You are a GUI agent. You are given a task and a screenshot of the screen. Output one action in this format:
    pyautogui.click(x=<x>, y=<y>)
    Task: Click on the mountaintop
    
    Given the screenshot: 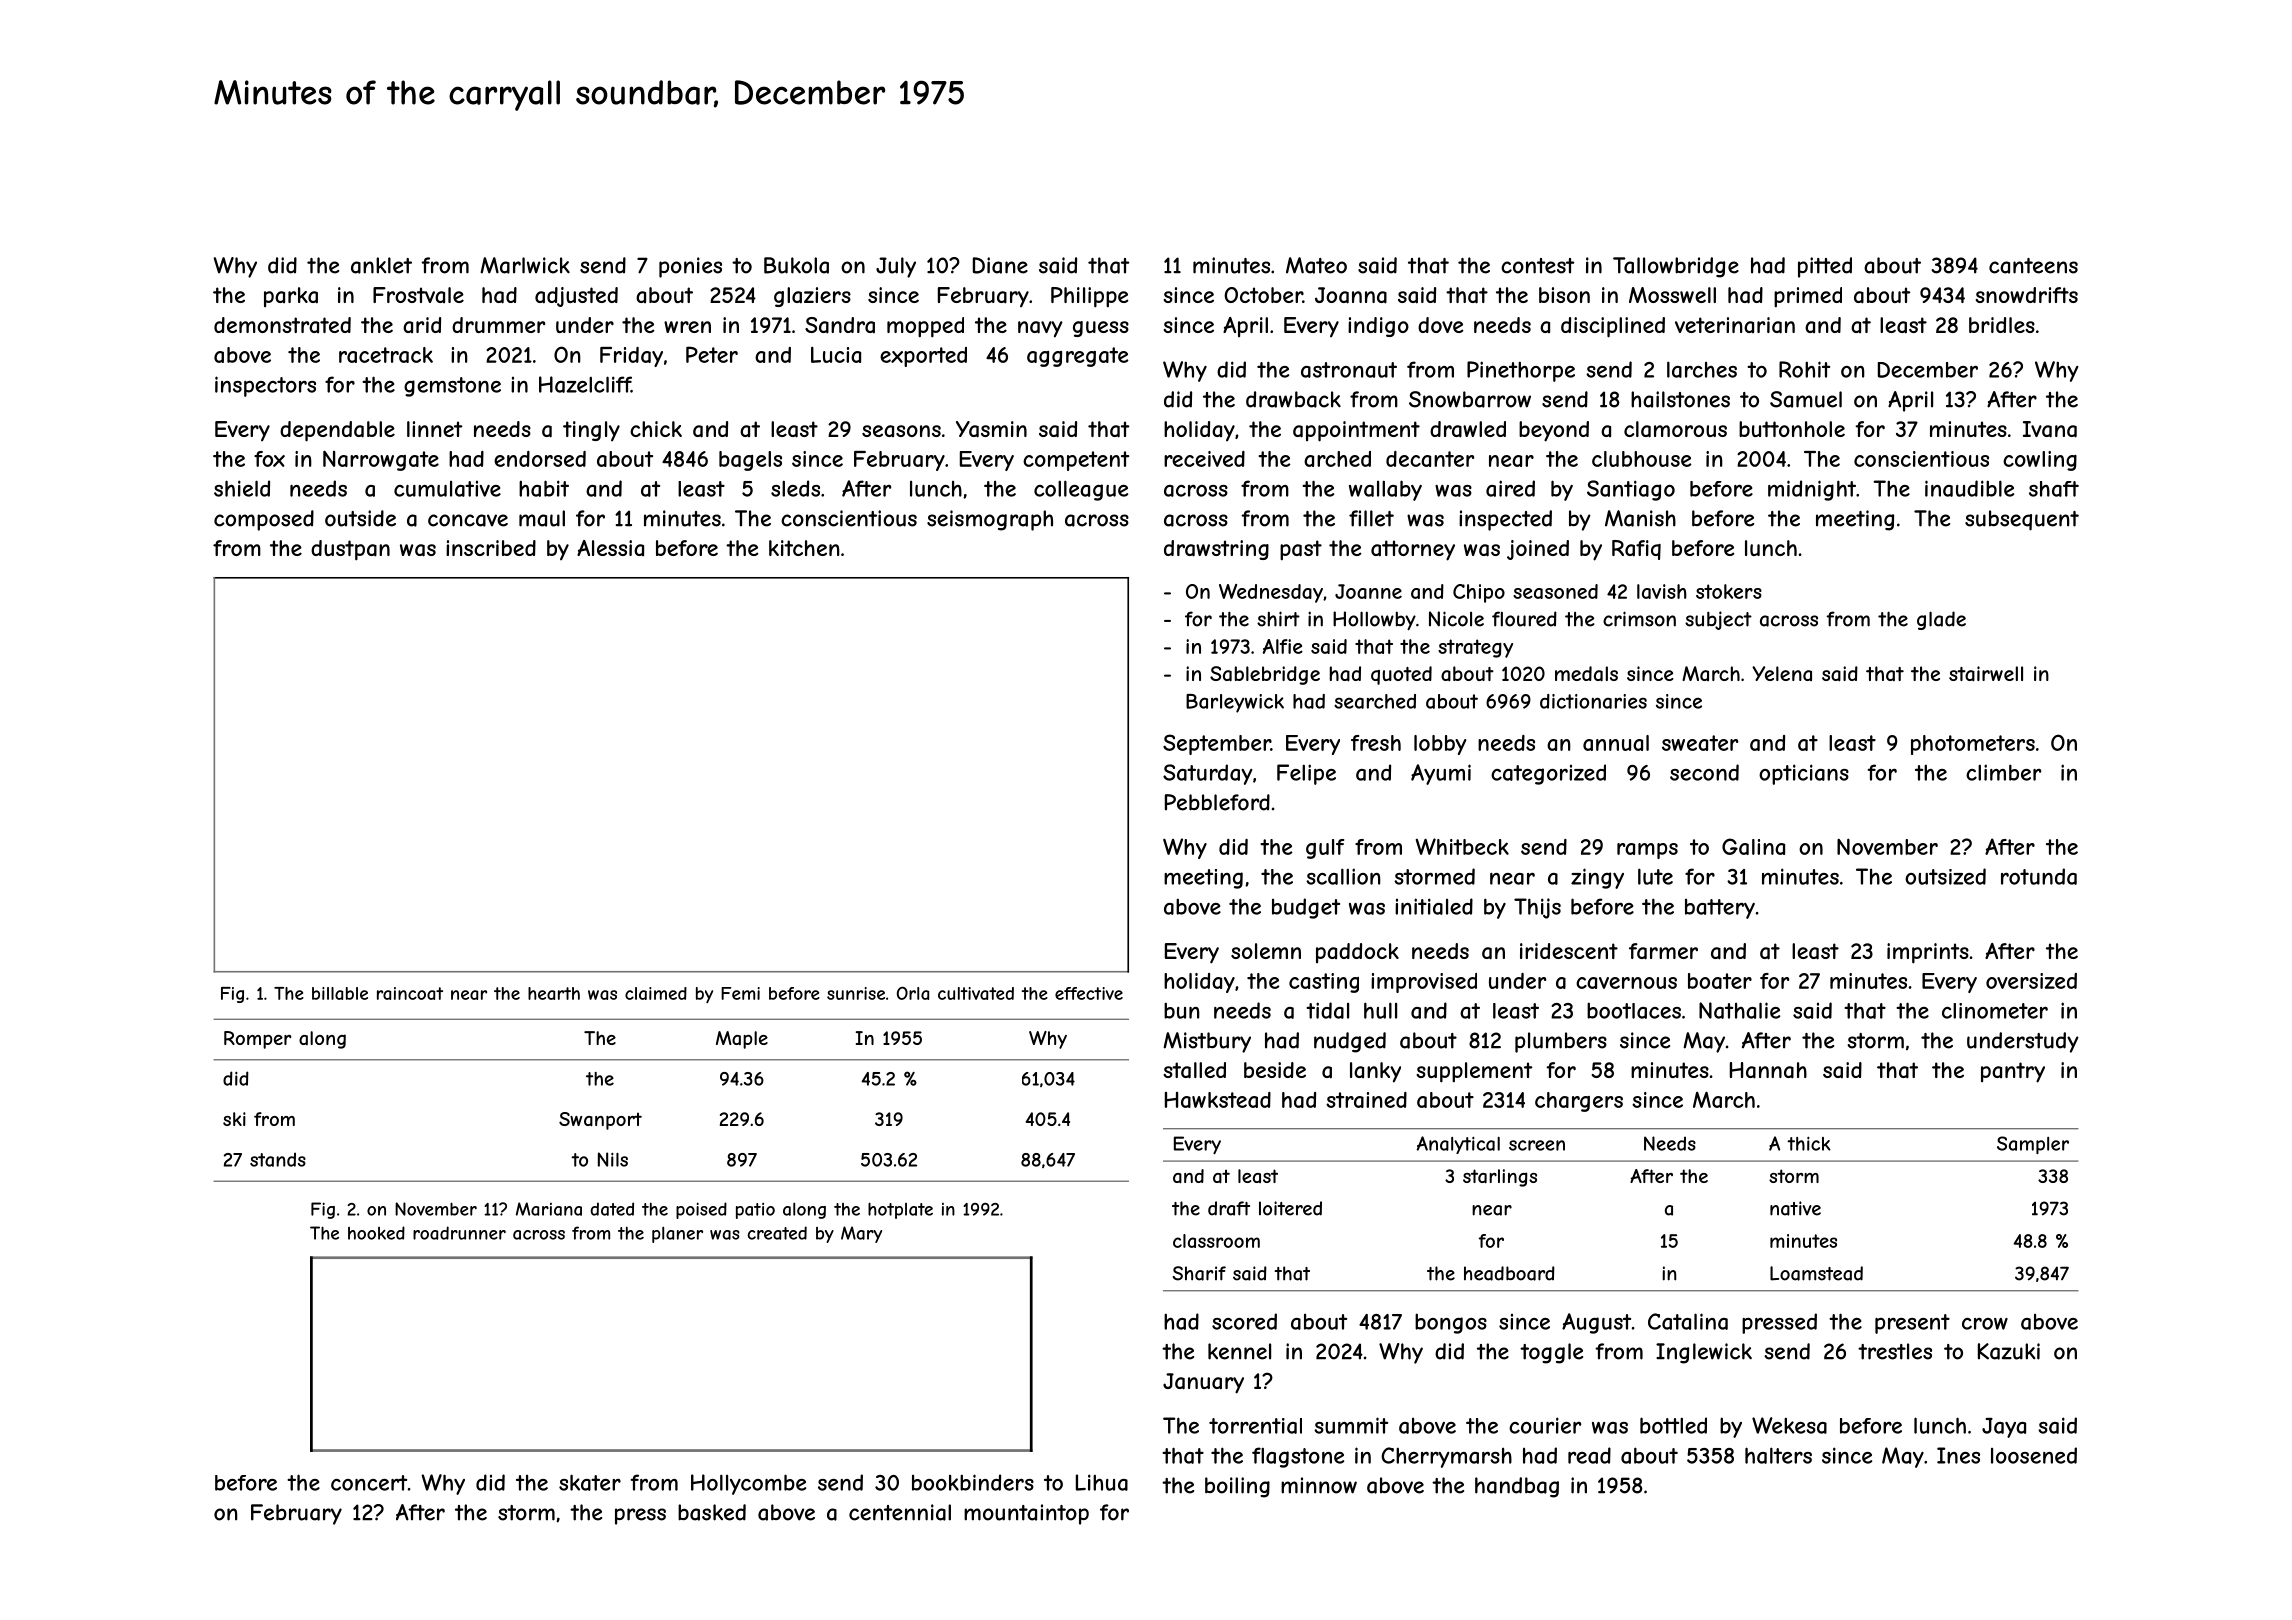 What is the action you would take?
    pyautogui.click(x=1026, y=1514)
